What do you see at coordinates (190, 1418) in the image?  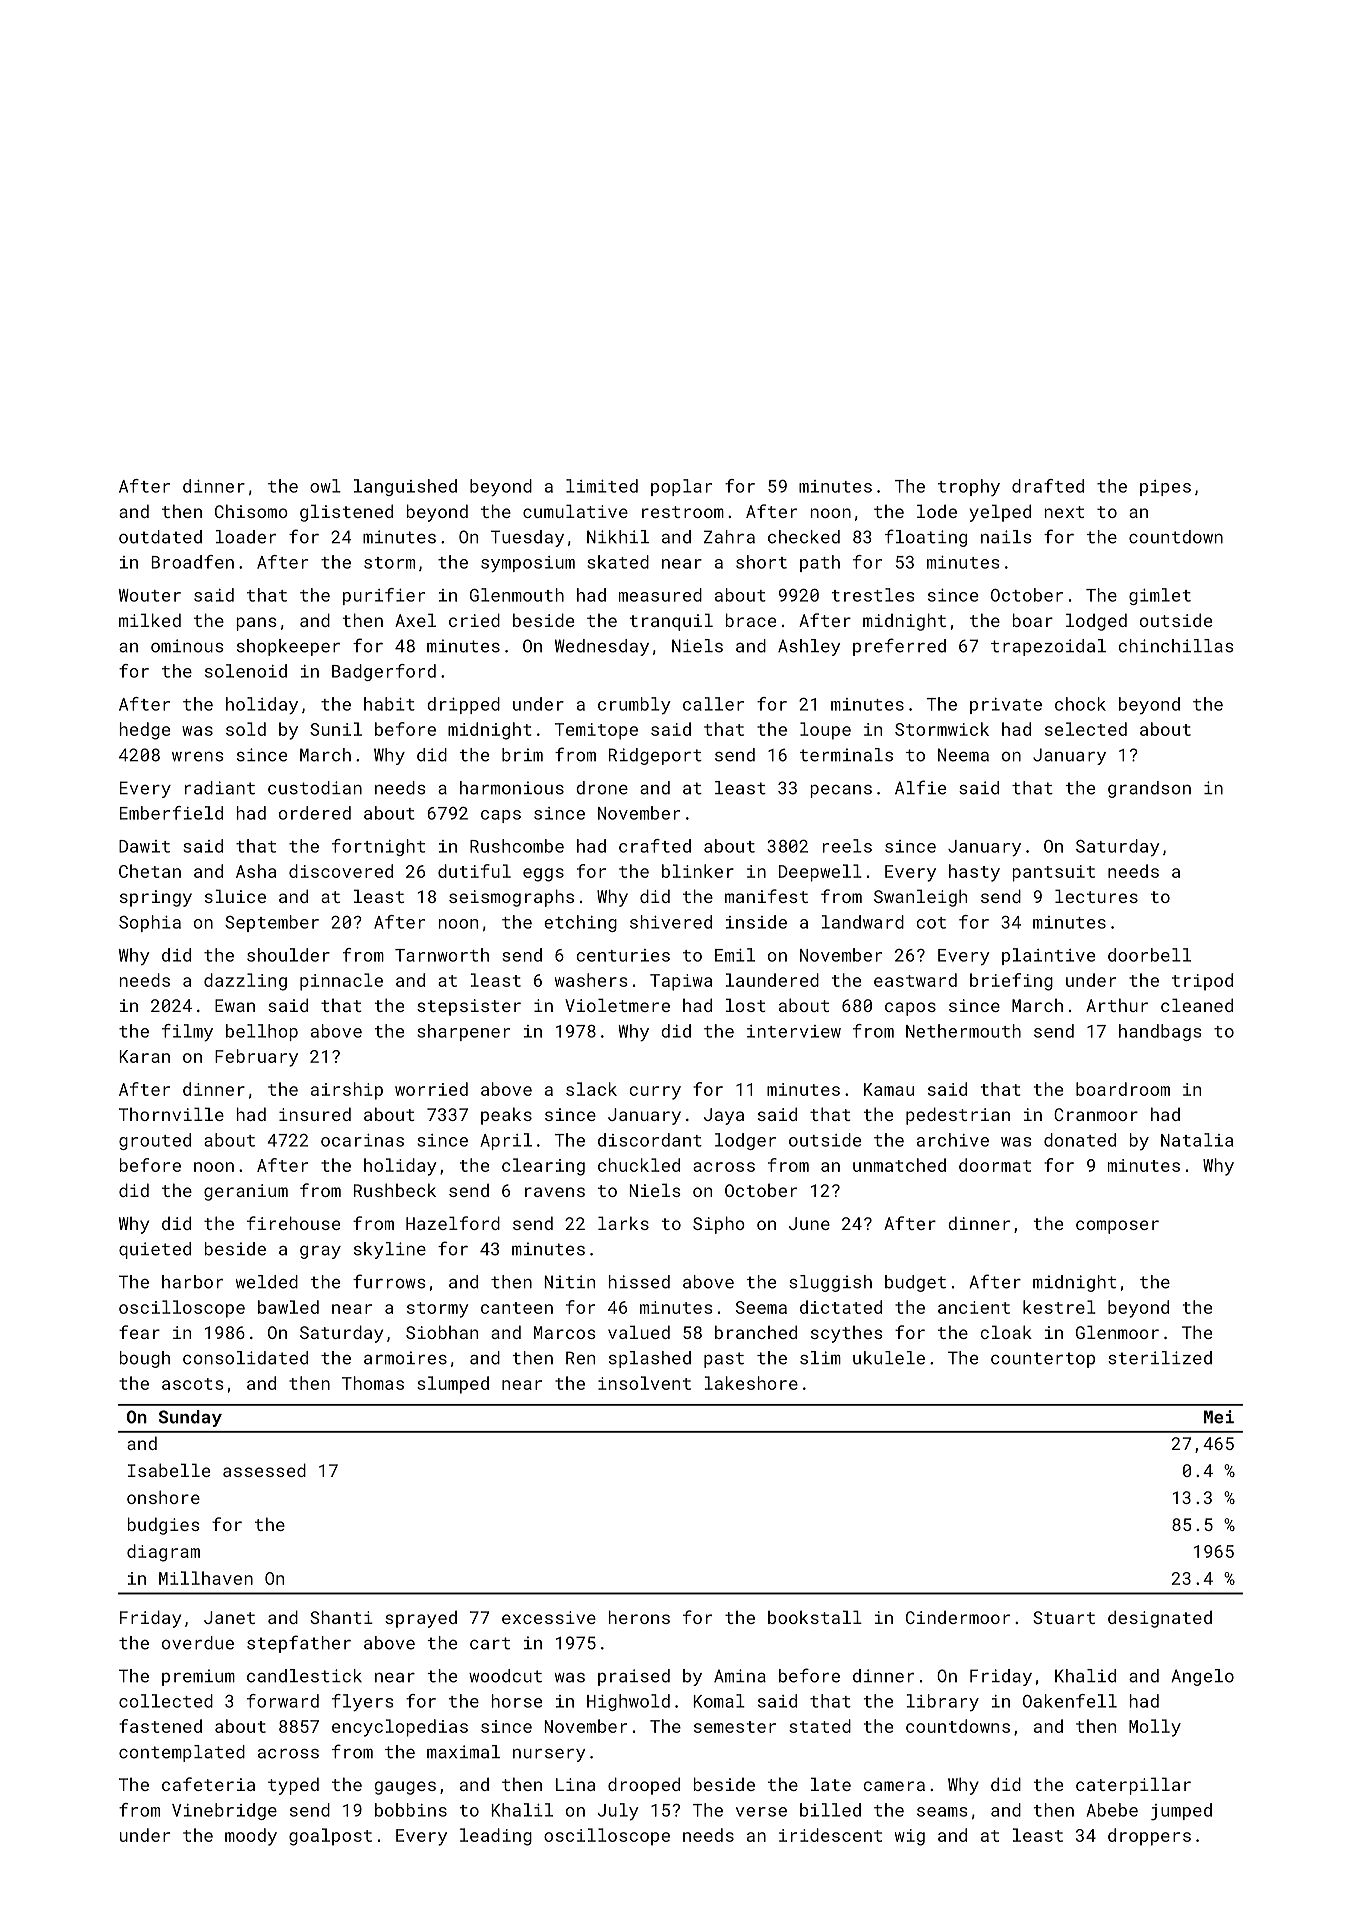 I see `Sunday` at bounding box center [190, 1418].
